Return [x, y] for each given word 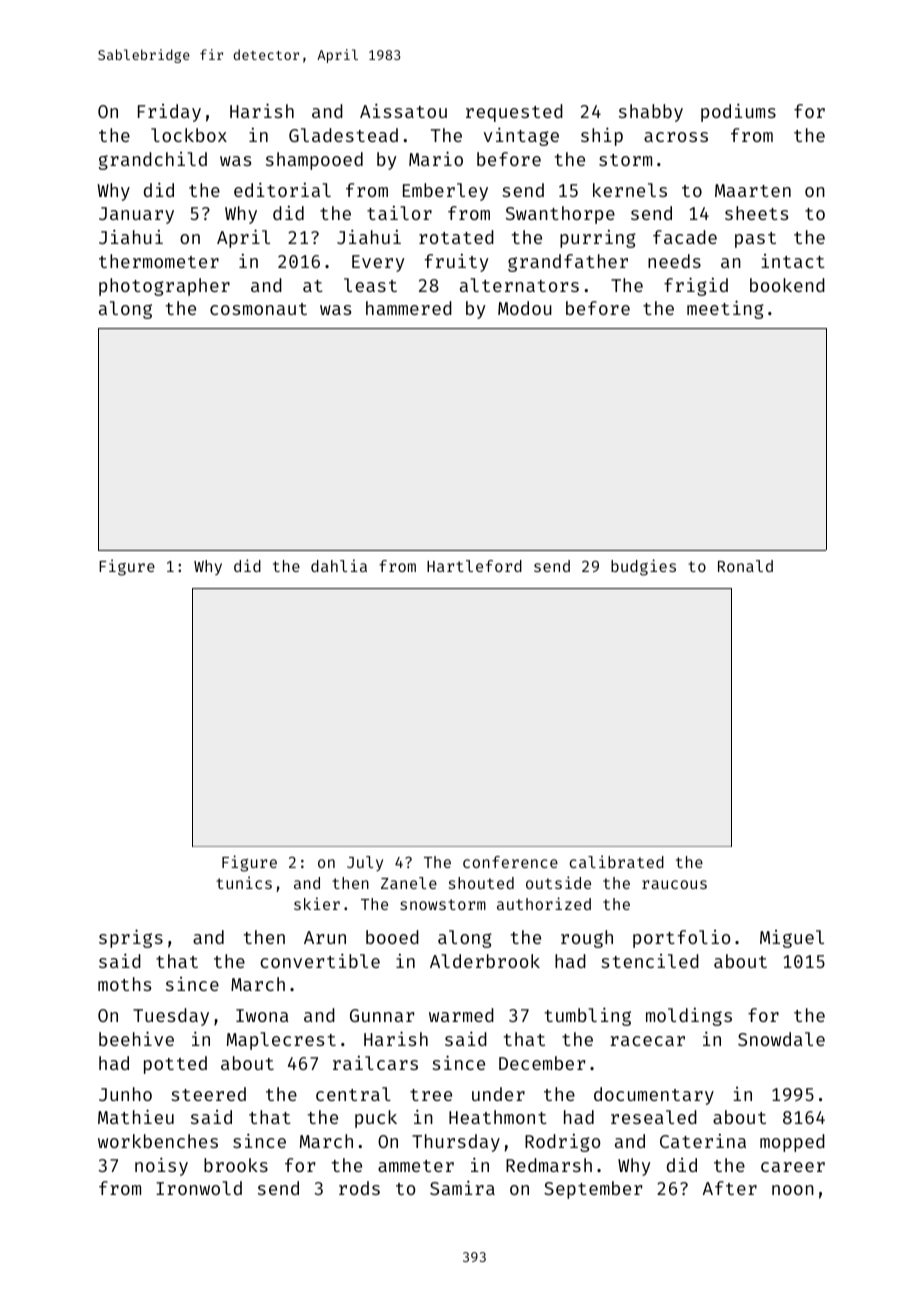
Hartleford [474, 566]
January [136, 215]
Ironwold [199, 1188]
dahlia [339, 565]
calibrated [616, 861]
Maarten [753, 190]
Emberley [445, 192]
